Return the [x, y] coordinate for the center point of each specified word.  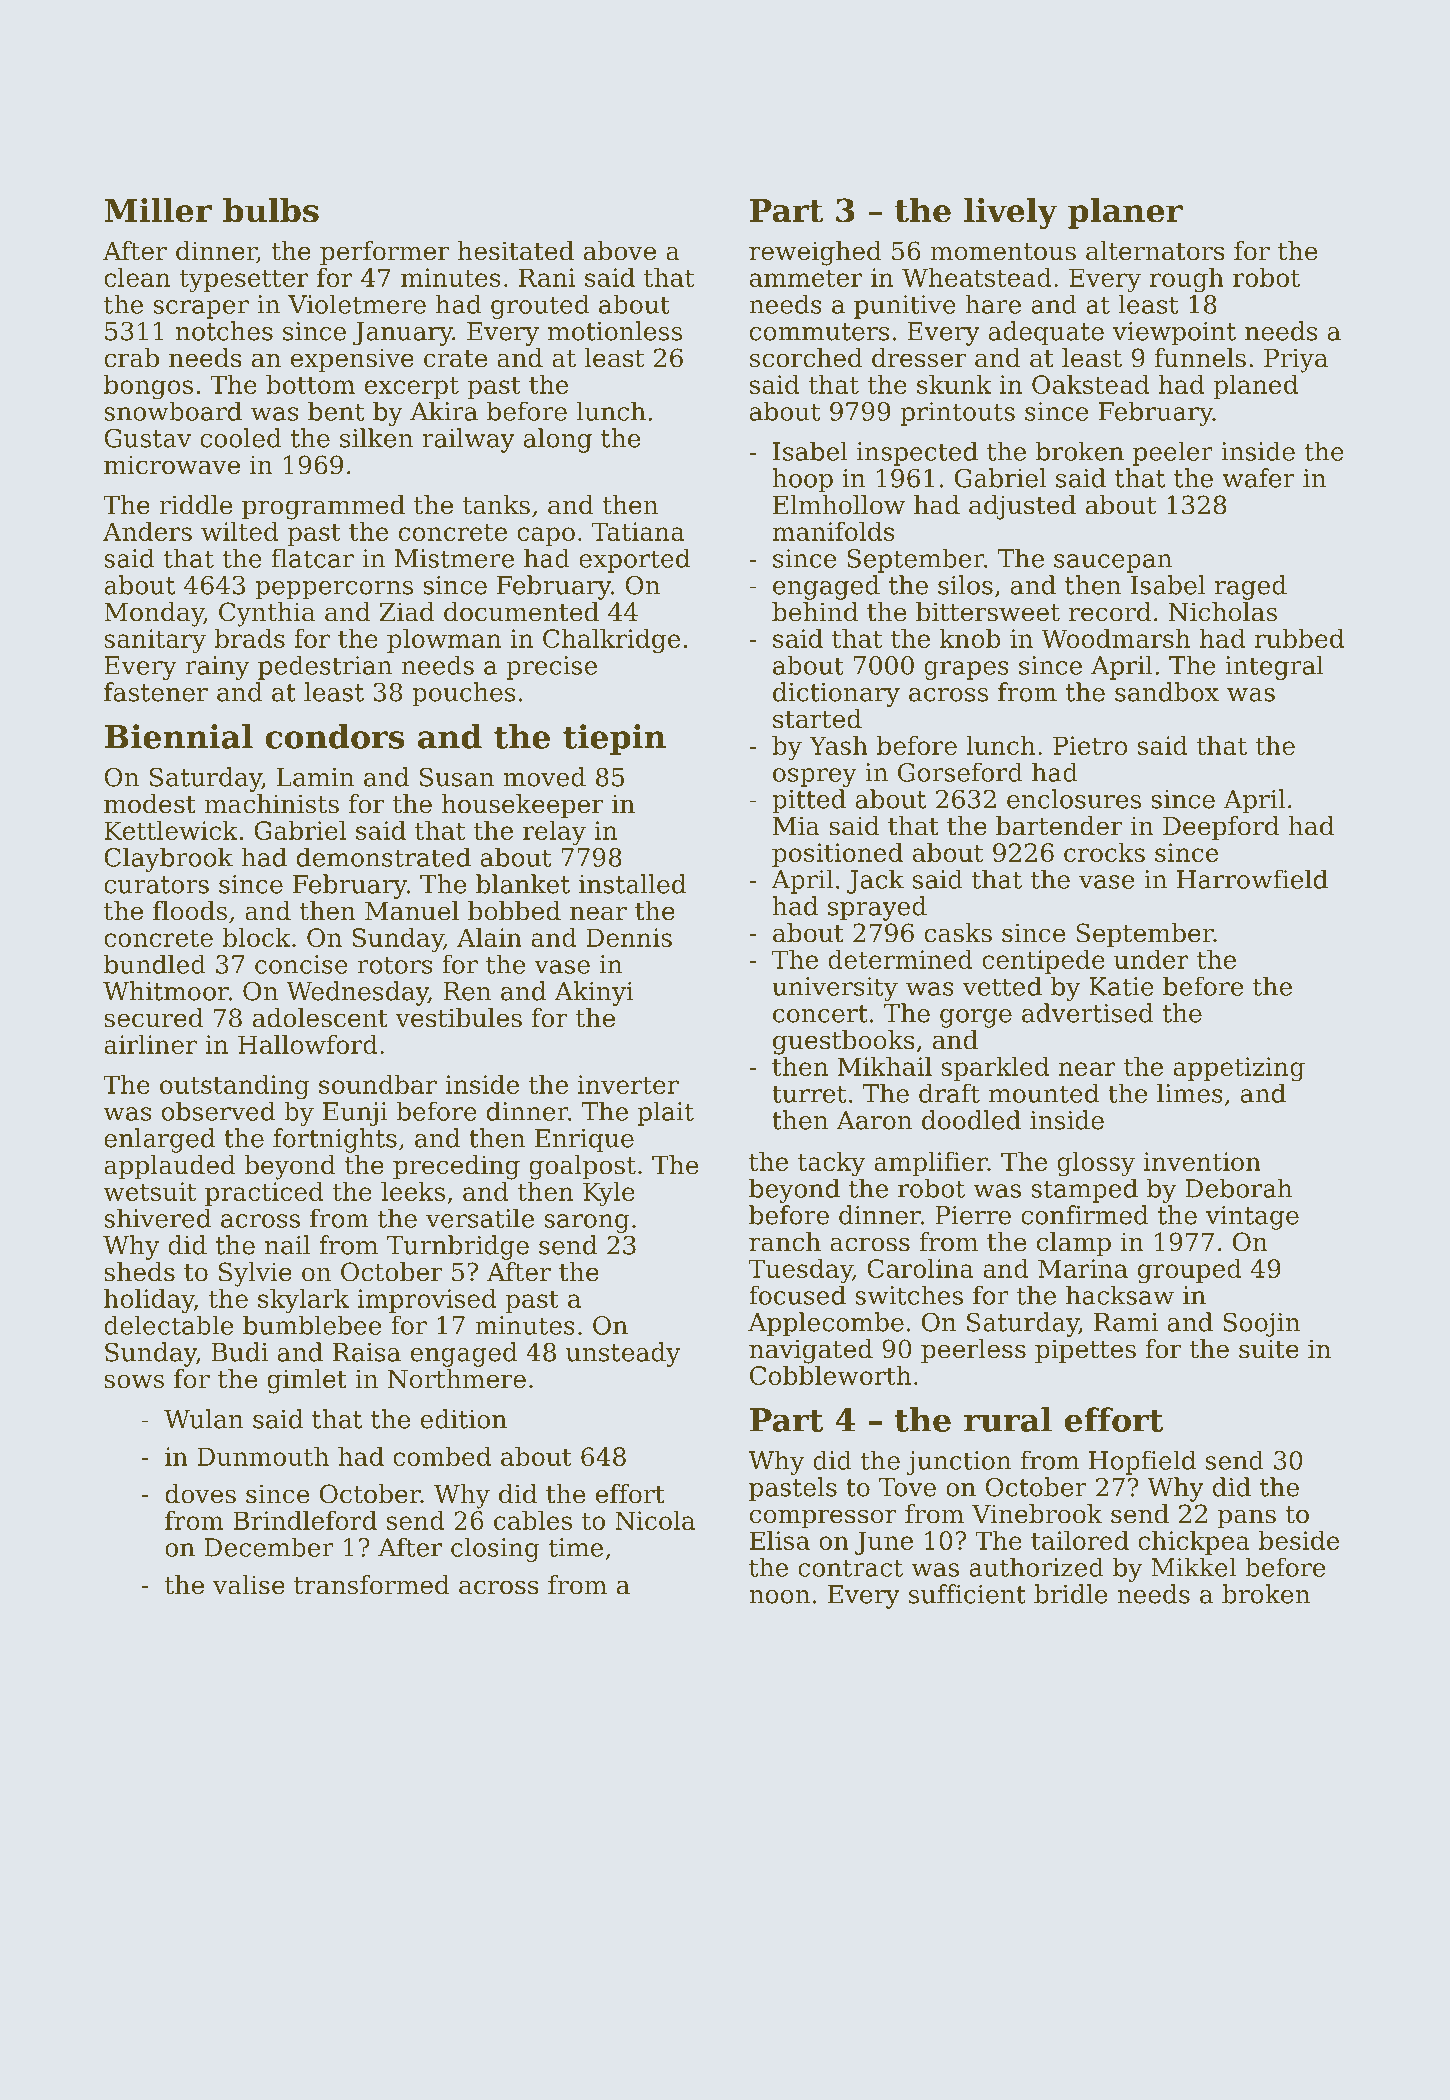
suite [1269, 1349]
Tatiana [638, 531]
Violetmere [357, 304]
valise [249, 1585]
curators [156, 885]
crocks [1104, 852]
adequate [1046, 333]
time [576, 1547]
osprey [815, 777]
